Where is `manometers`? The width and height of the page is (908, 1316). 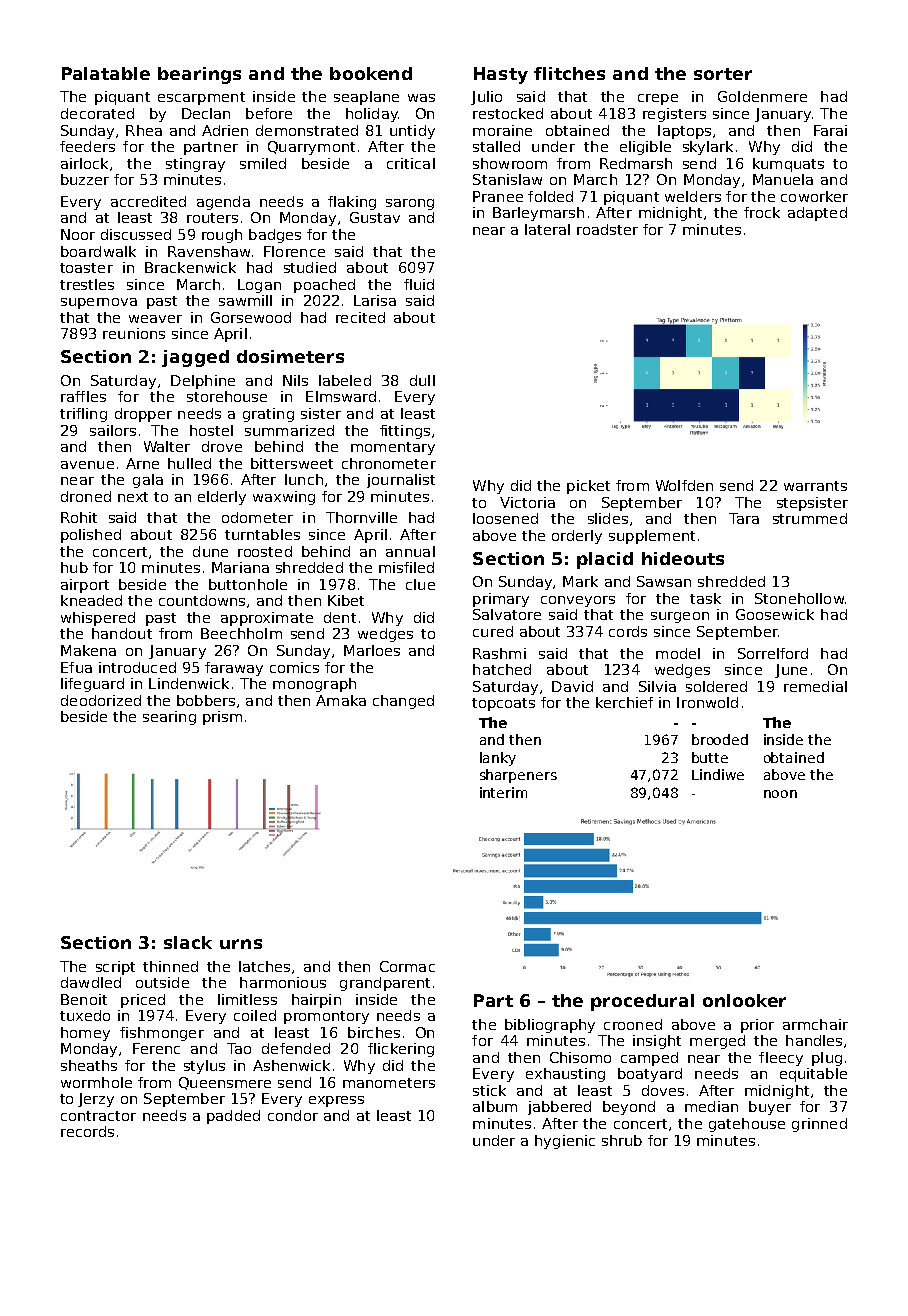
manometers is located at coordinates (389, 1083).
